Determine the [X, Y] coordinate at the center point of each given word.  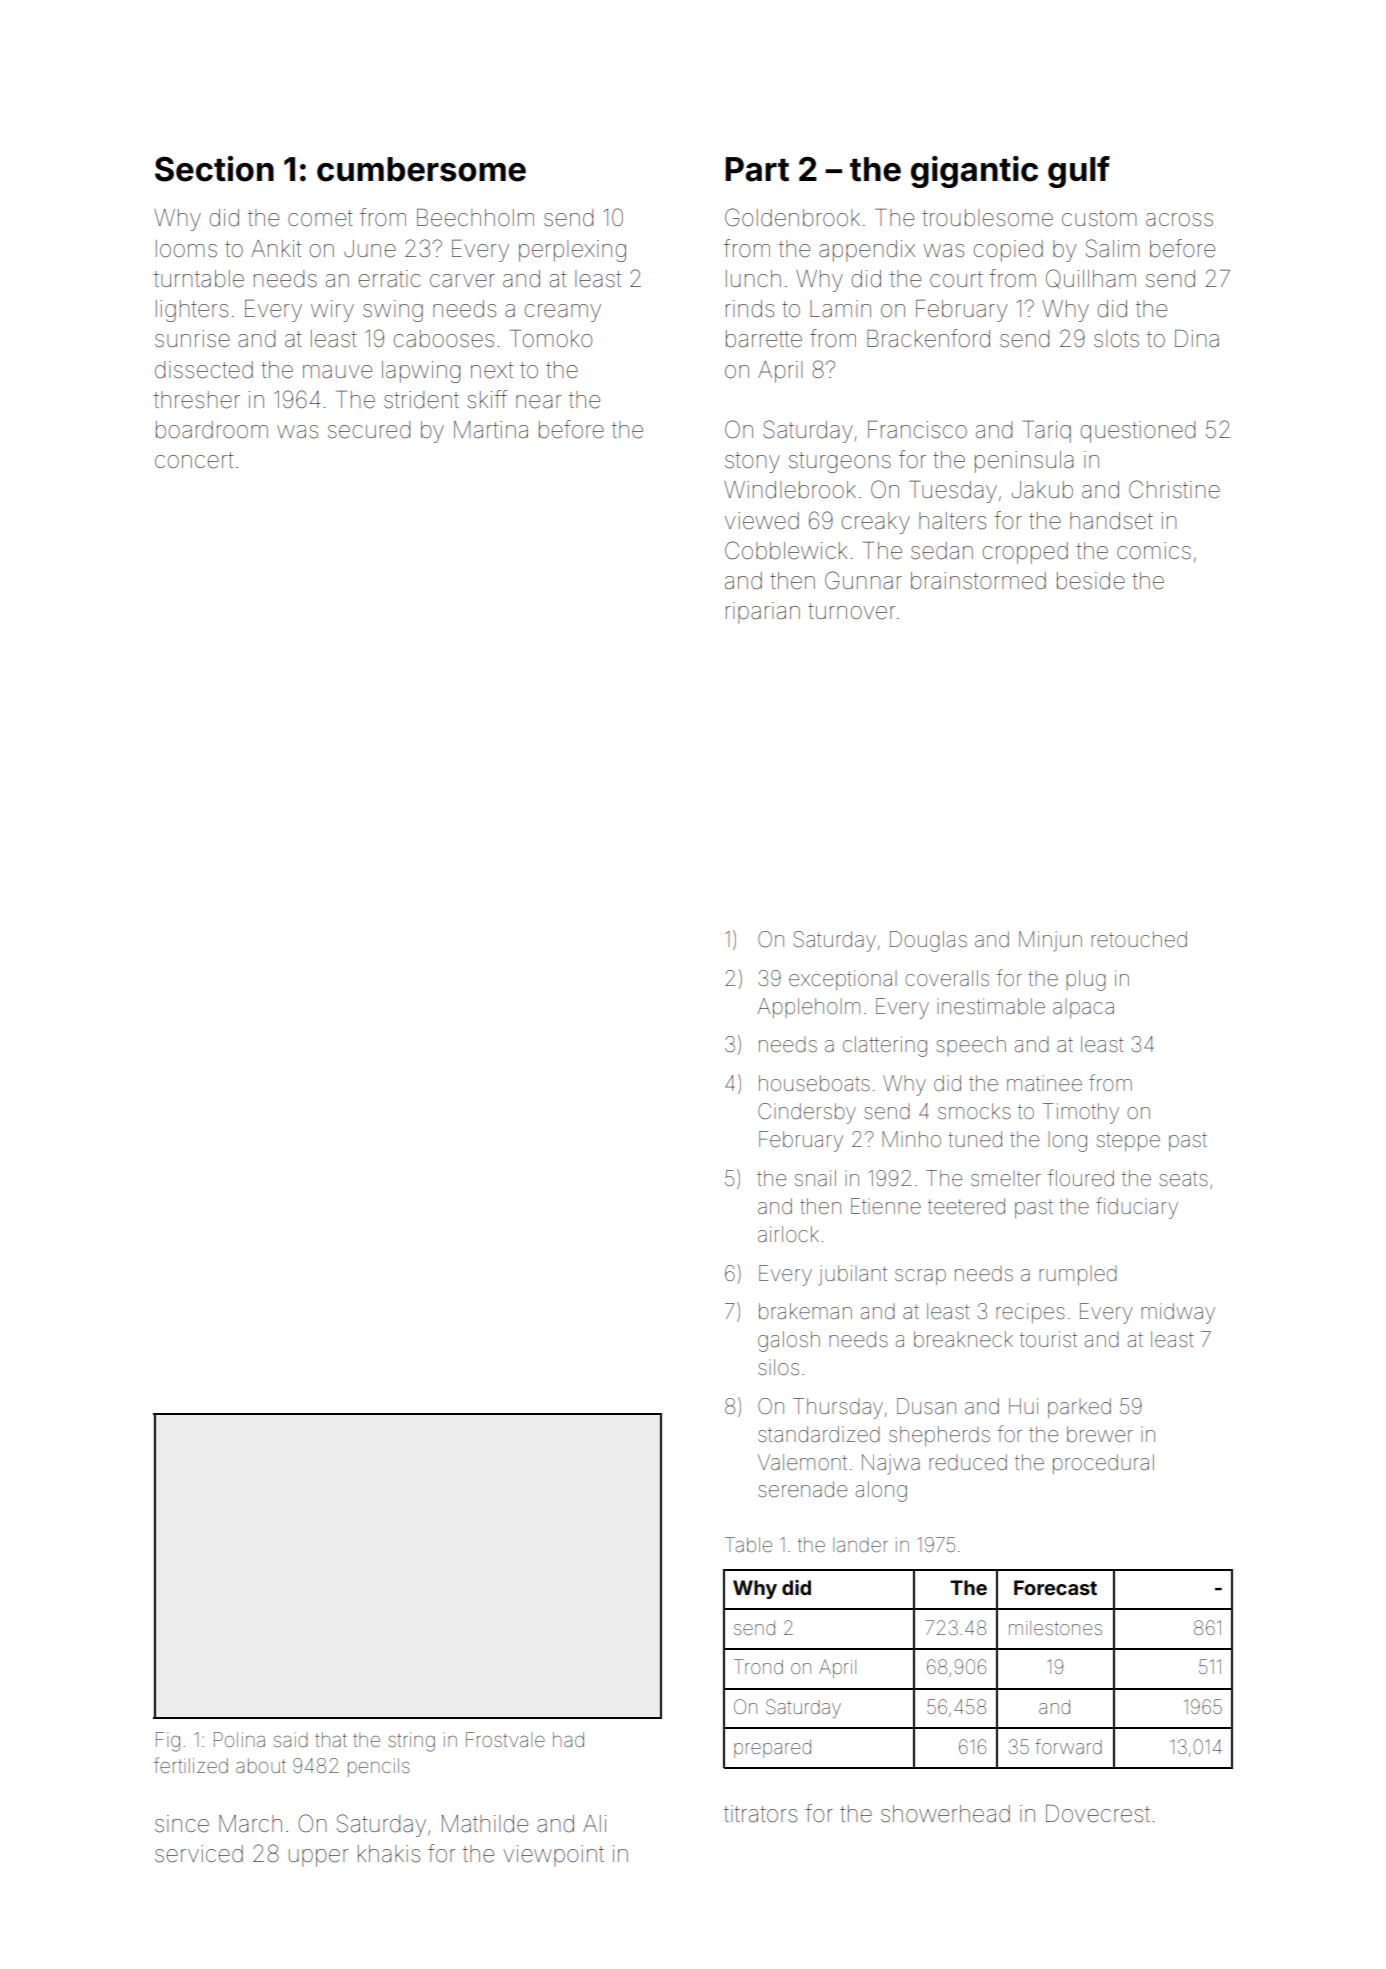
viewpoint [553, 1856]
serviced [199, 1854]
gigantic [974, 172]
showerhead [945, 1814]
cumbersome [421, 169]
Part [757, 169]
